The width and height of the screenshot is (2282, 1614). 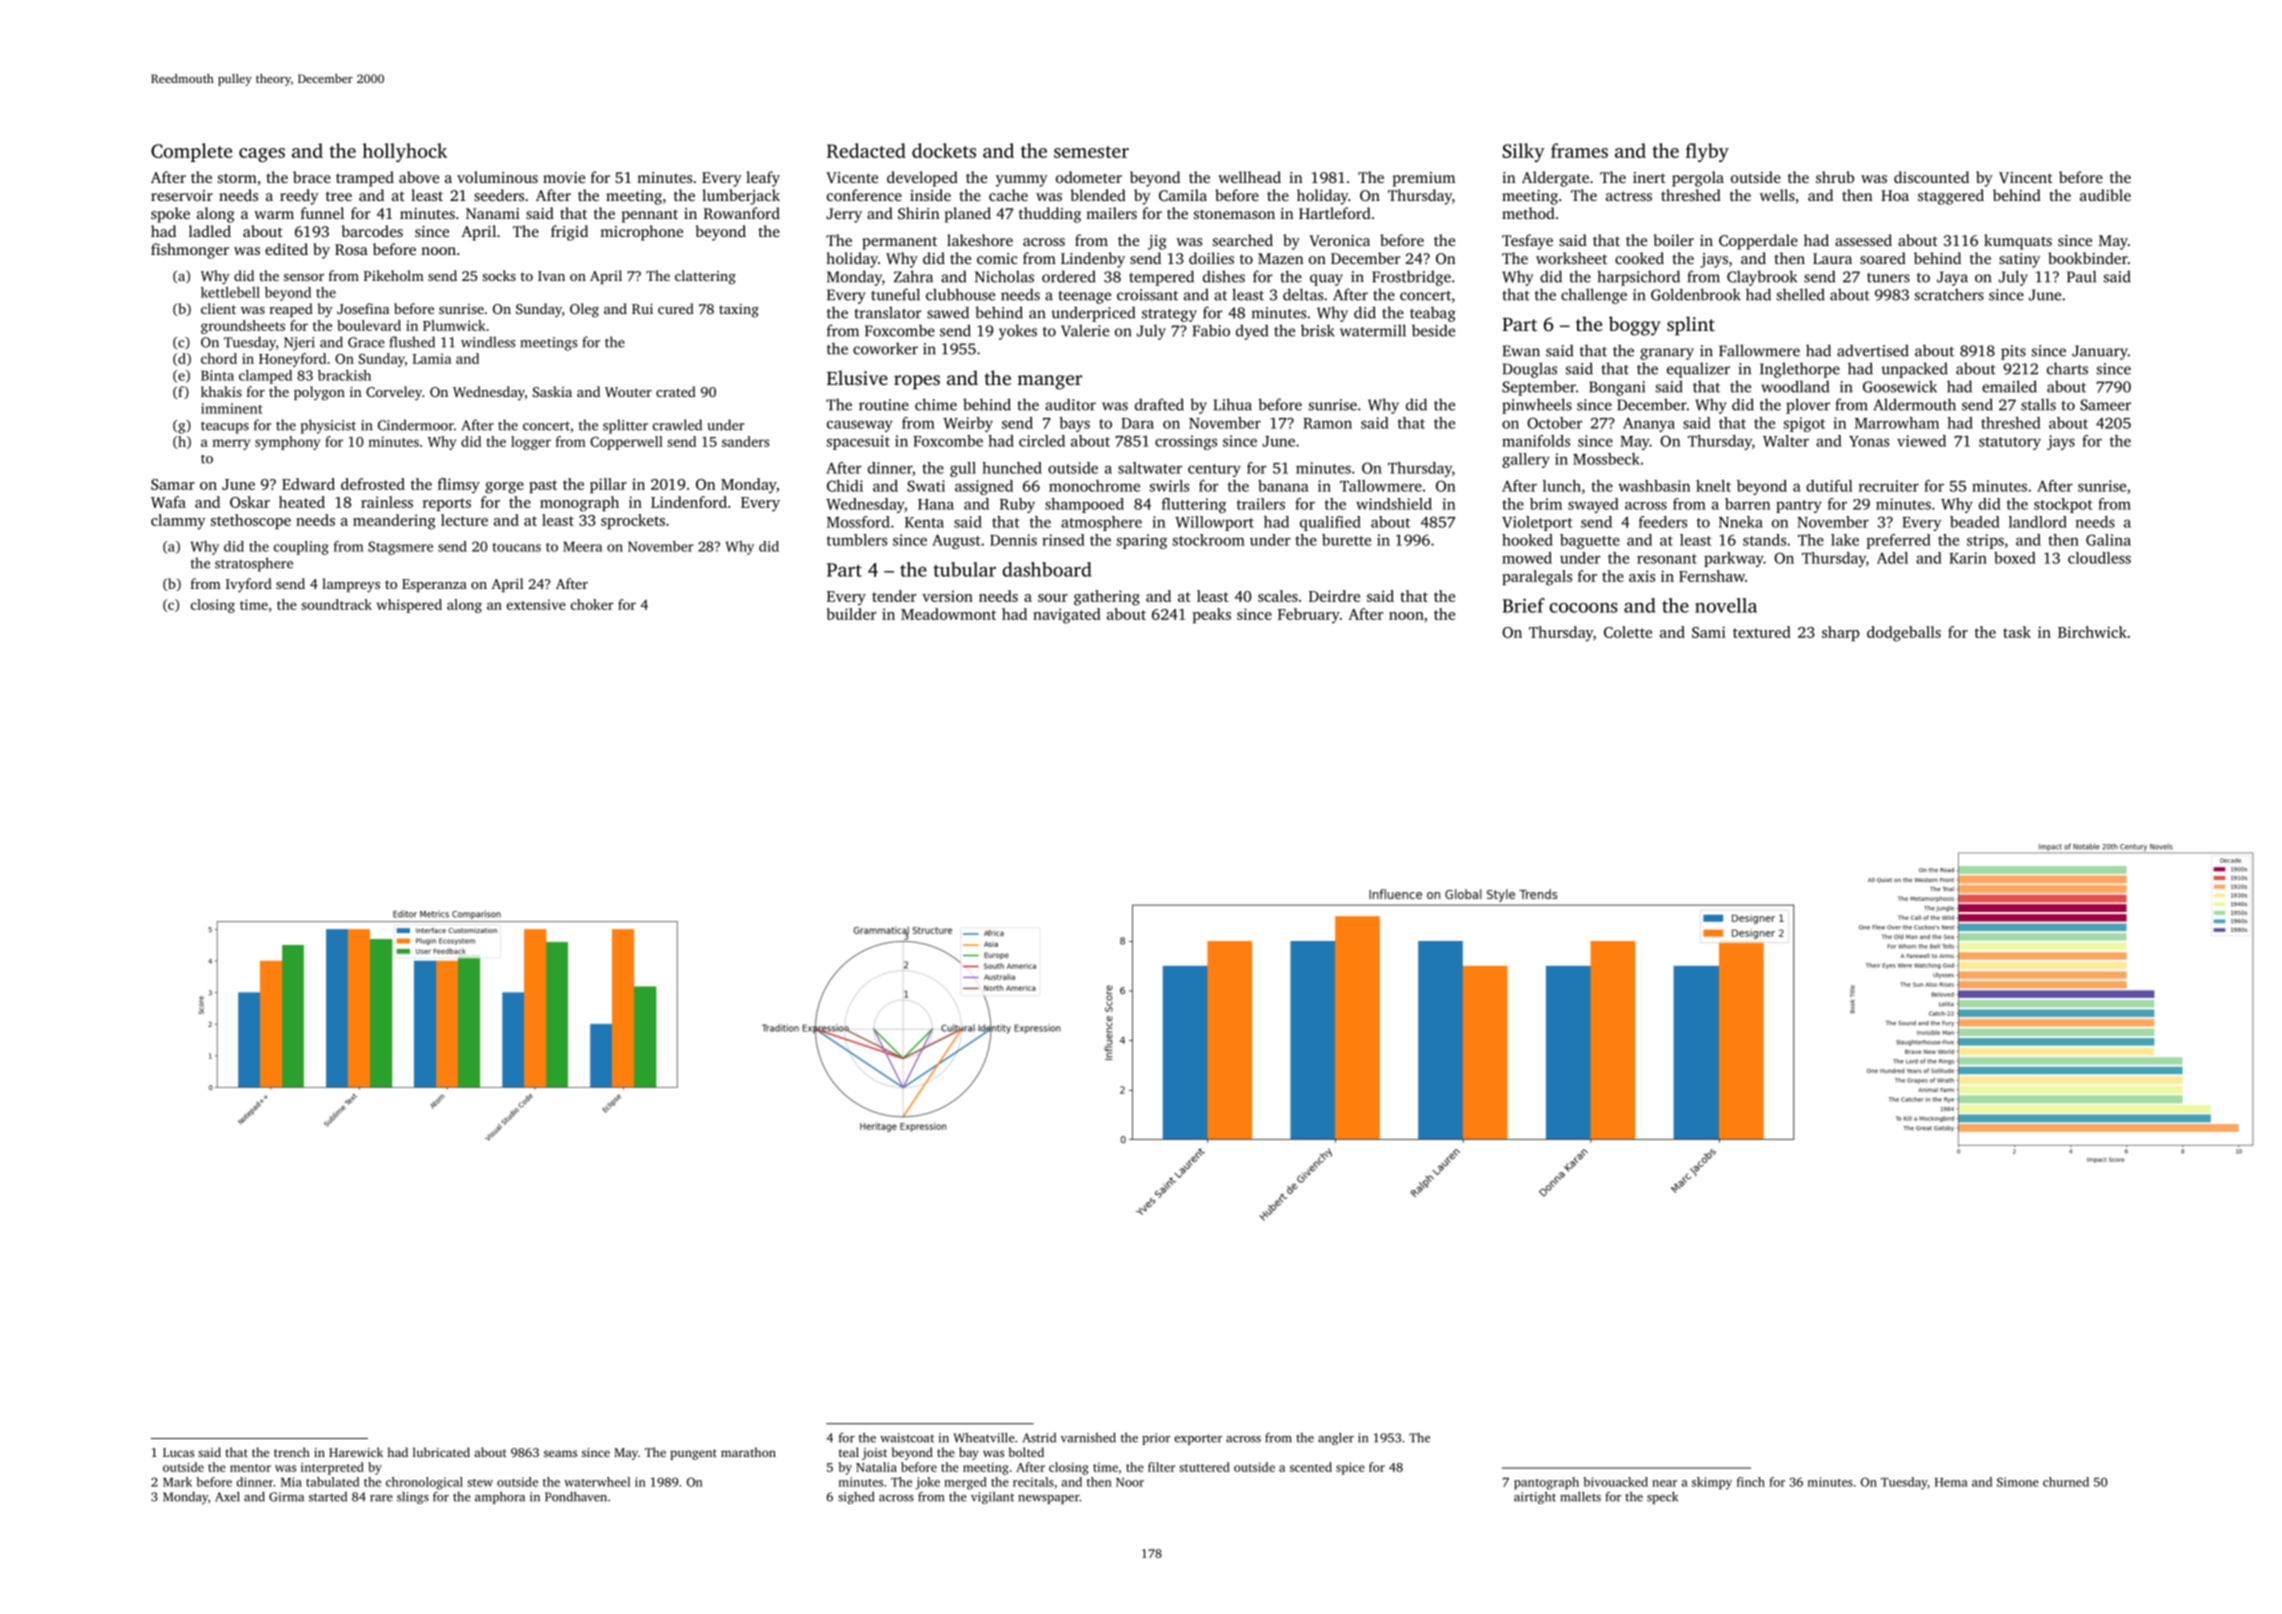 I want to click on semester, so click(x=1091, y=152).
